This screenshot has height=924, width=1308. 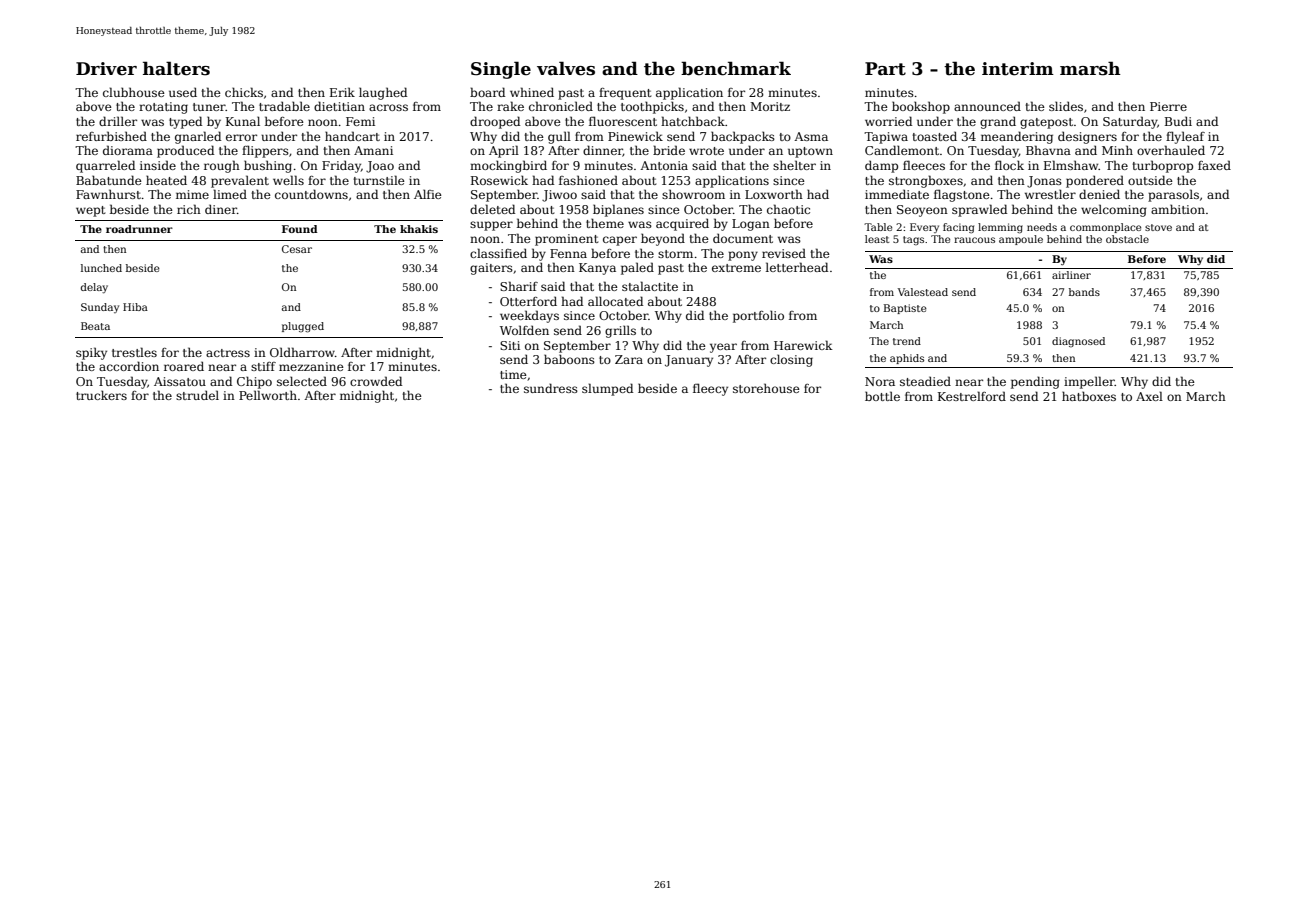 What do you see at coordinates (528, 301) in the screenshot?
I see `Otterford` at bounding box center [528, 301].
